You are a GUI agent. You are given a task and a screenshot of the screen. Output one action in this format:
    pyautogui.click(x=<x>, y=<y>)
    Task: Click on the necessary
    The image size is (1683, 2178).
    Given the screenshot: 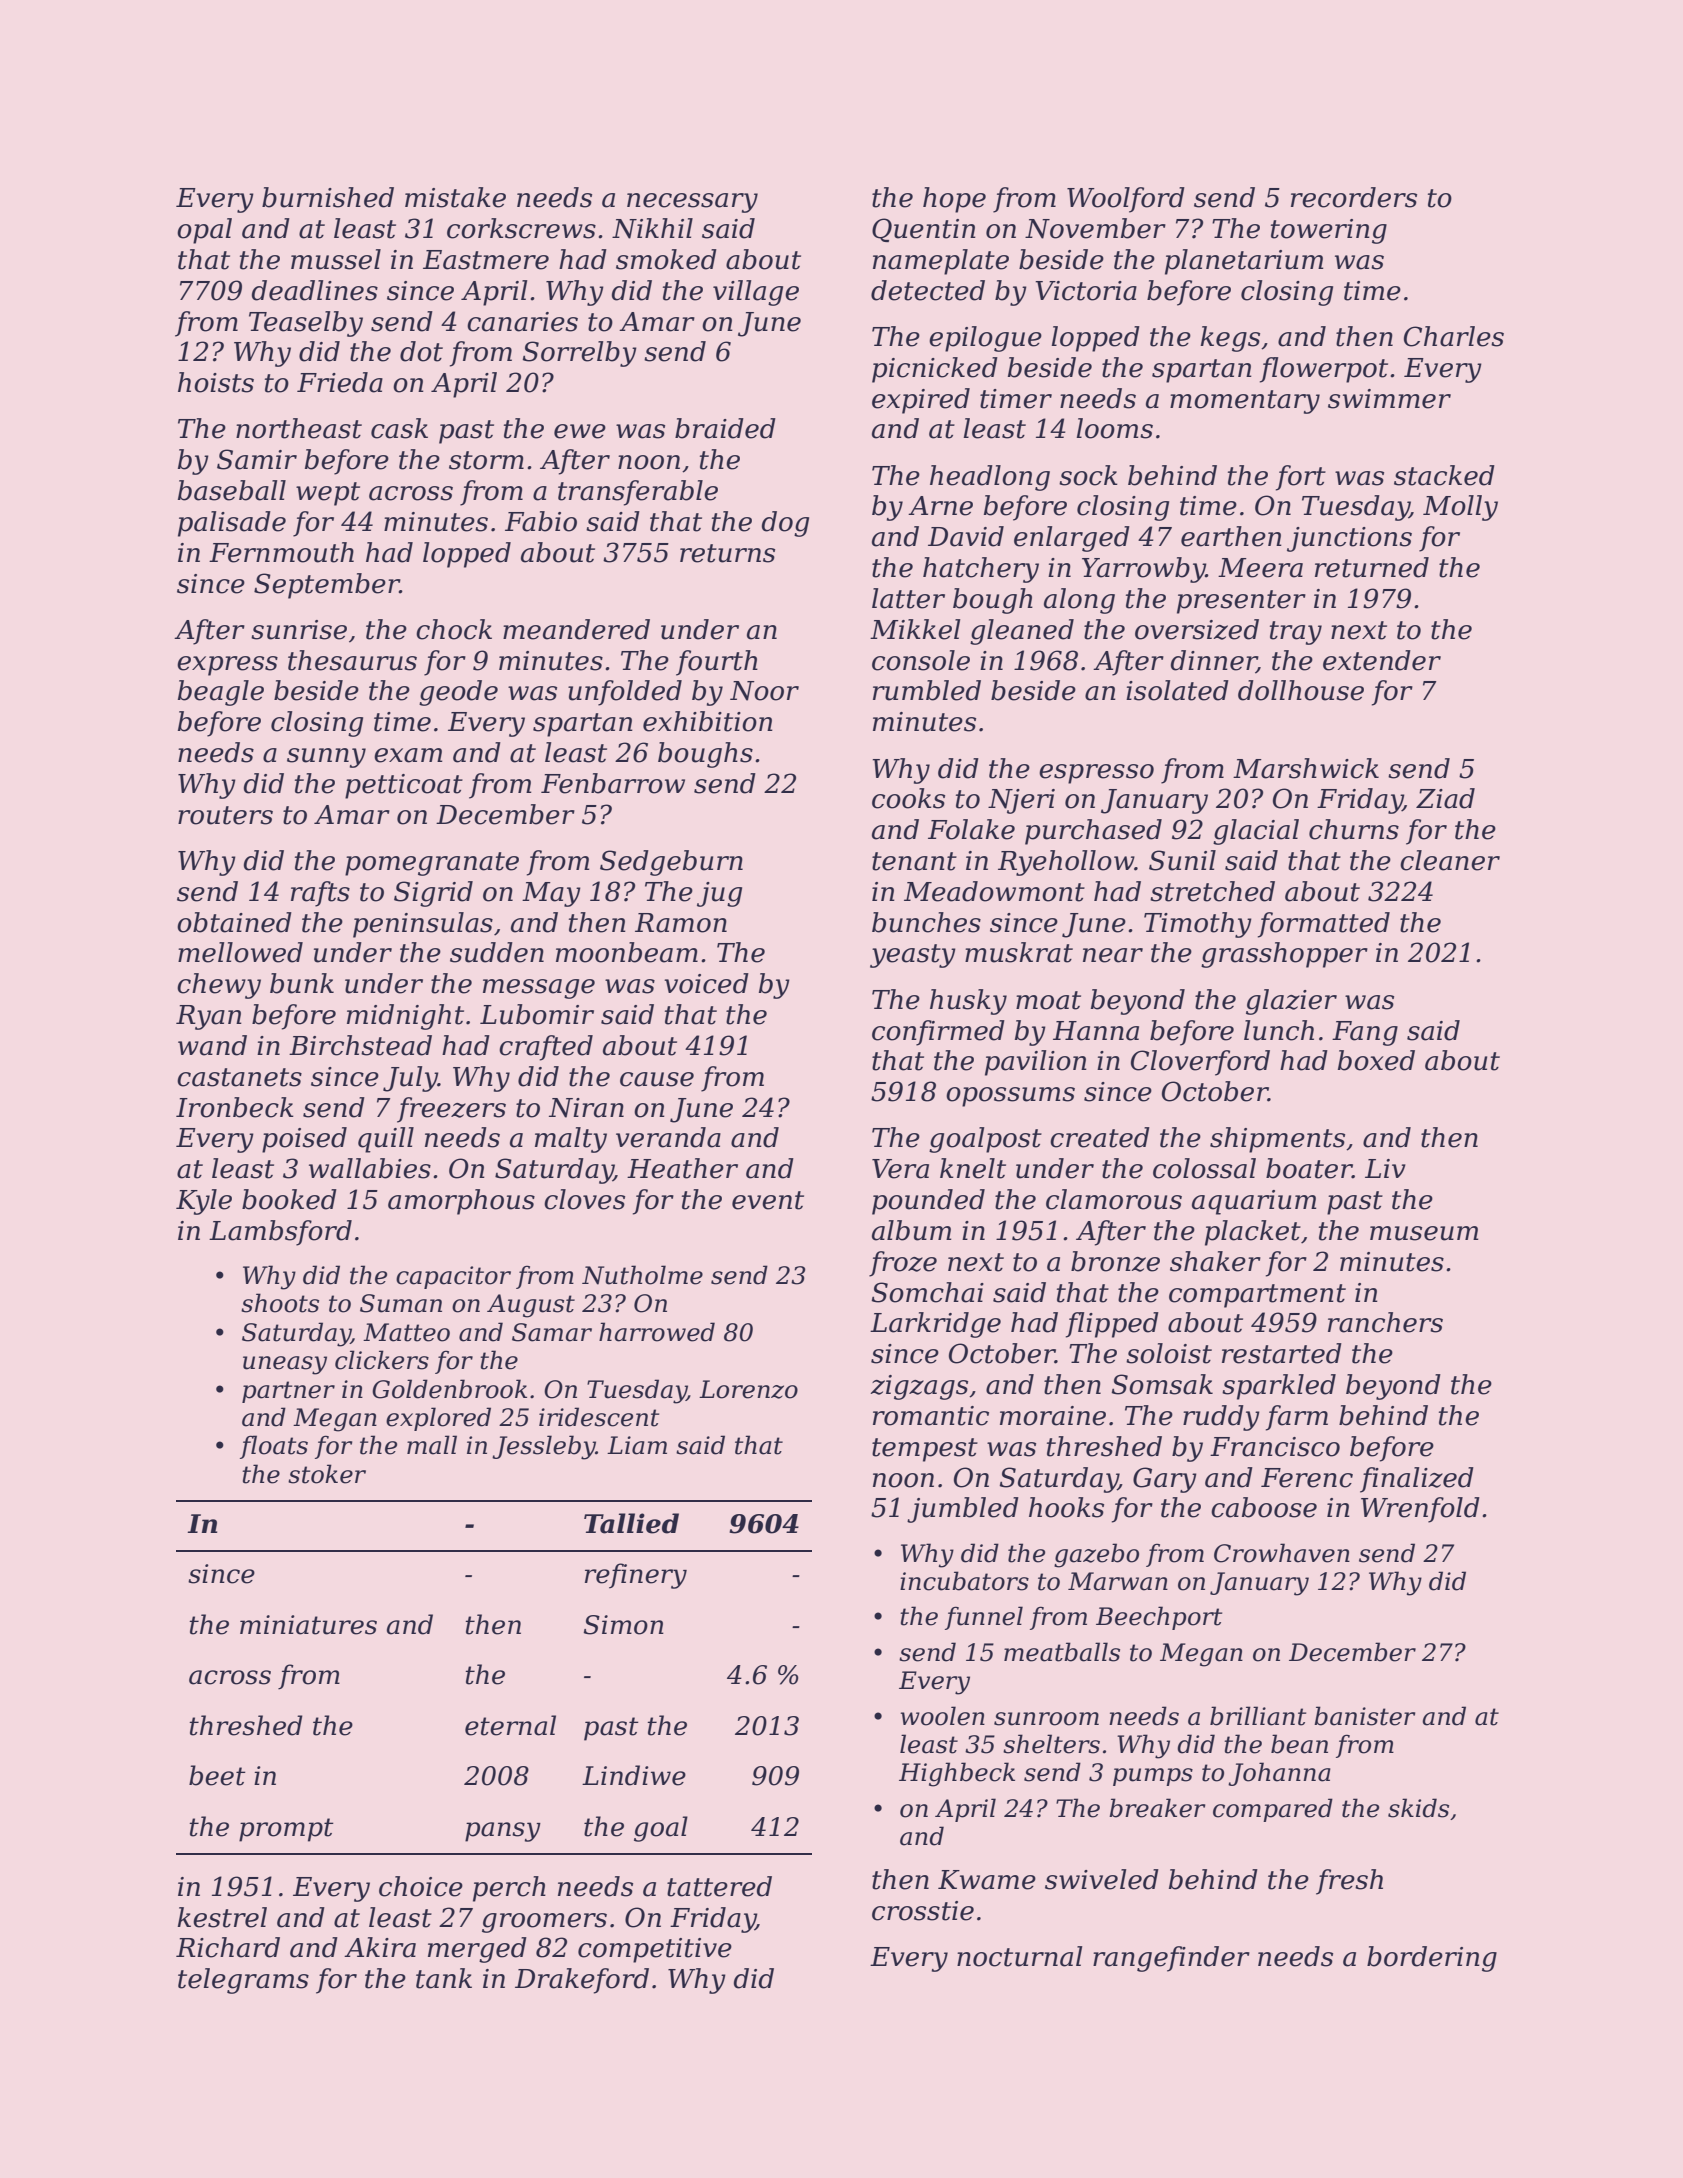 What is the action you would take?
    pyautogui.click(x=692, y=203)
